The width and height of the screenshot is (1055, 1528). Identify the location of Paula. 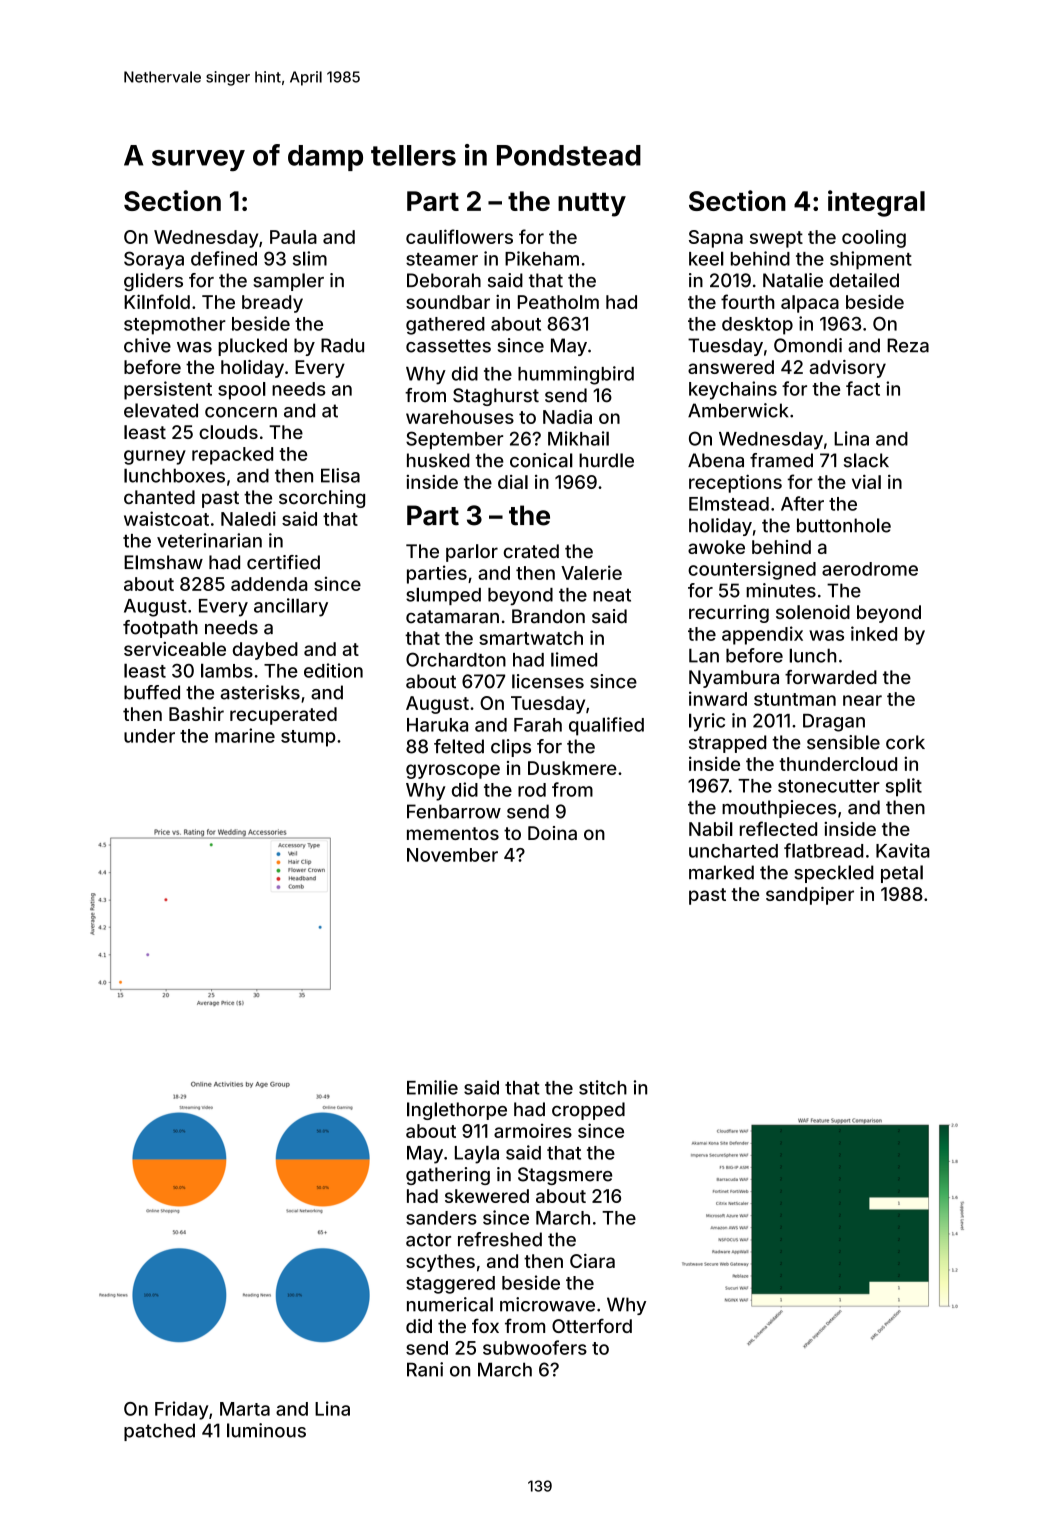
(293, 237).
